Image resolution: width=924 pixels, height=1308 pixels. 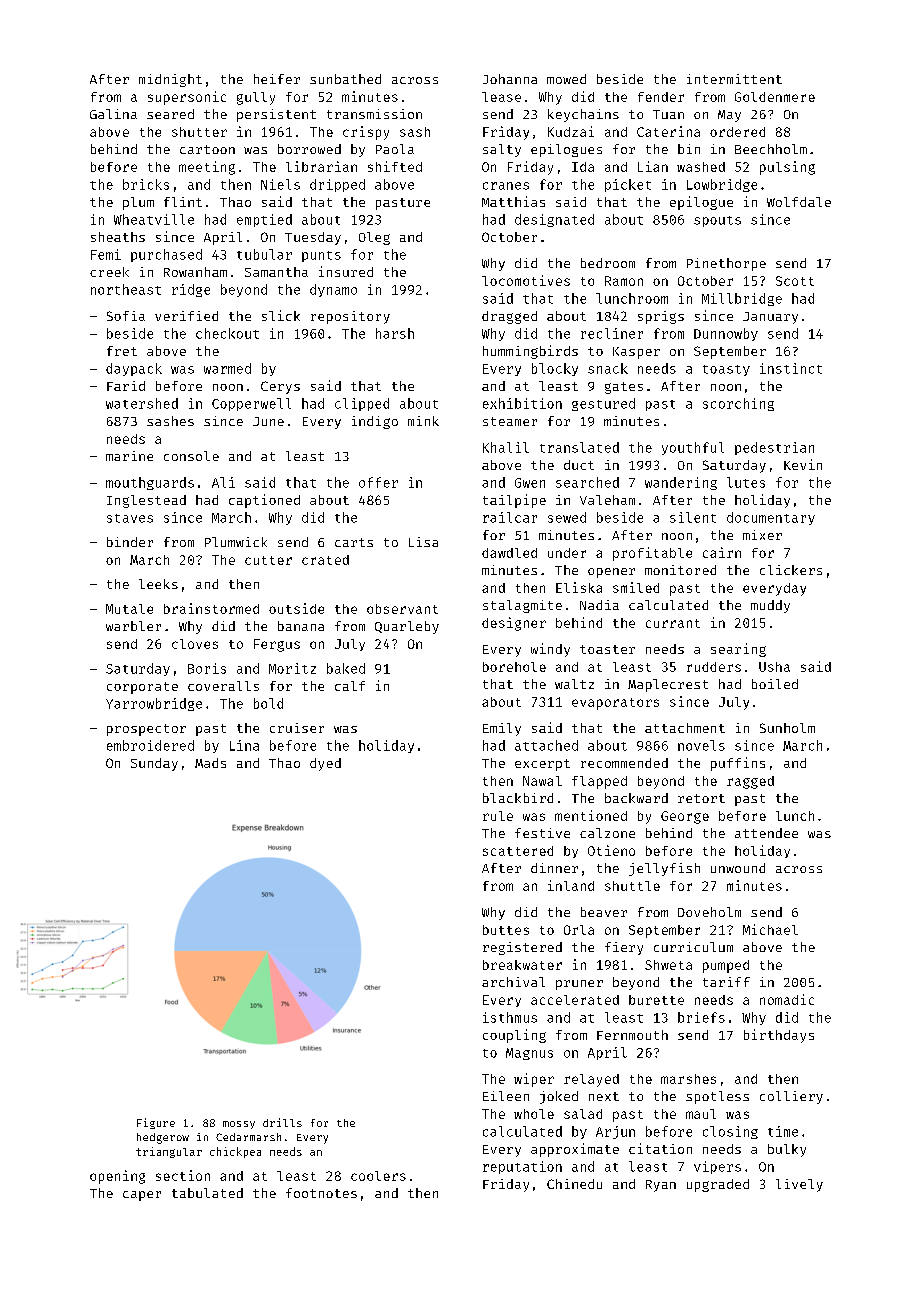 What do you see at coordinates (117, 1177) in the document?
I see `opening` at bounding box center [117, 1177].
